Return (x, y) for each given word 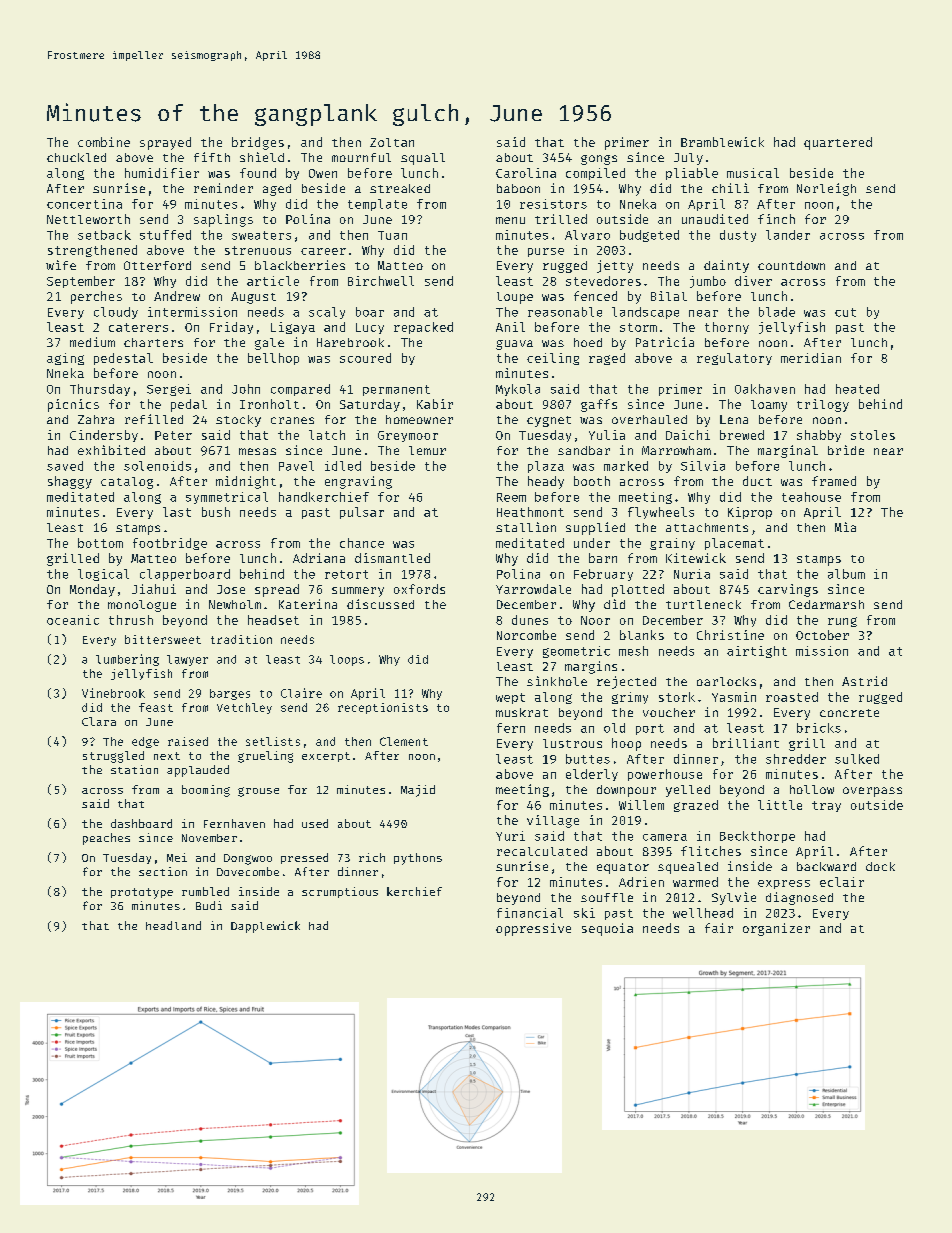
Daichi (688, 435)
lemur (427, 450)
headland (173, 925)
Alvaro (587, 235)
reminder (223, 188)
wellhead (703, 913)
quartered (838, 143)
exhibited (111, 450)
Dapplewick (265, 927)
